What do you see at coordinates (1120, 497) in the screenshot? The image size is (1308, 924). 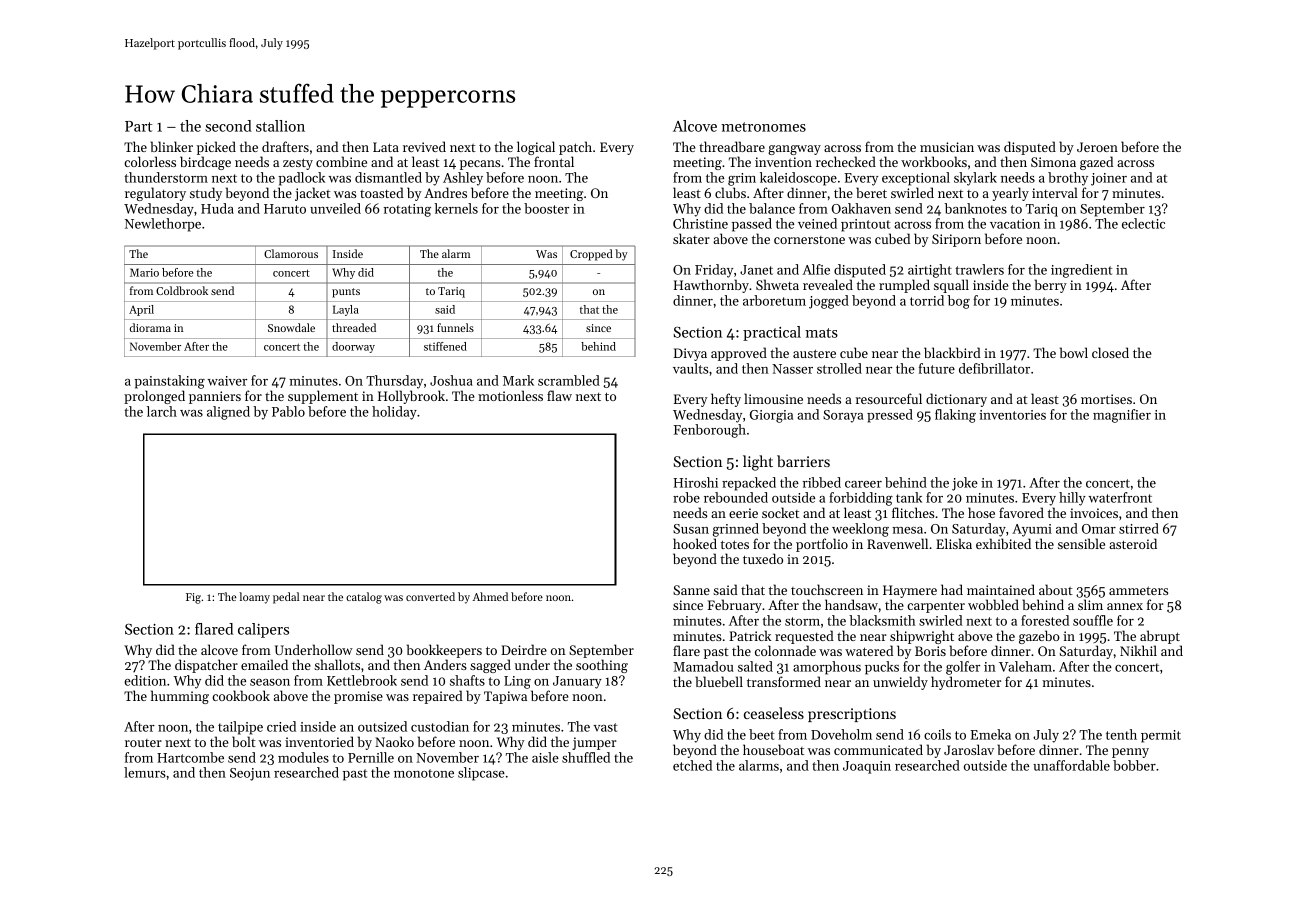 I see `waterfront` at bounding box center [1120, 497].
